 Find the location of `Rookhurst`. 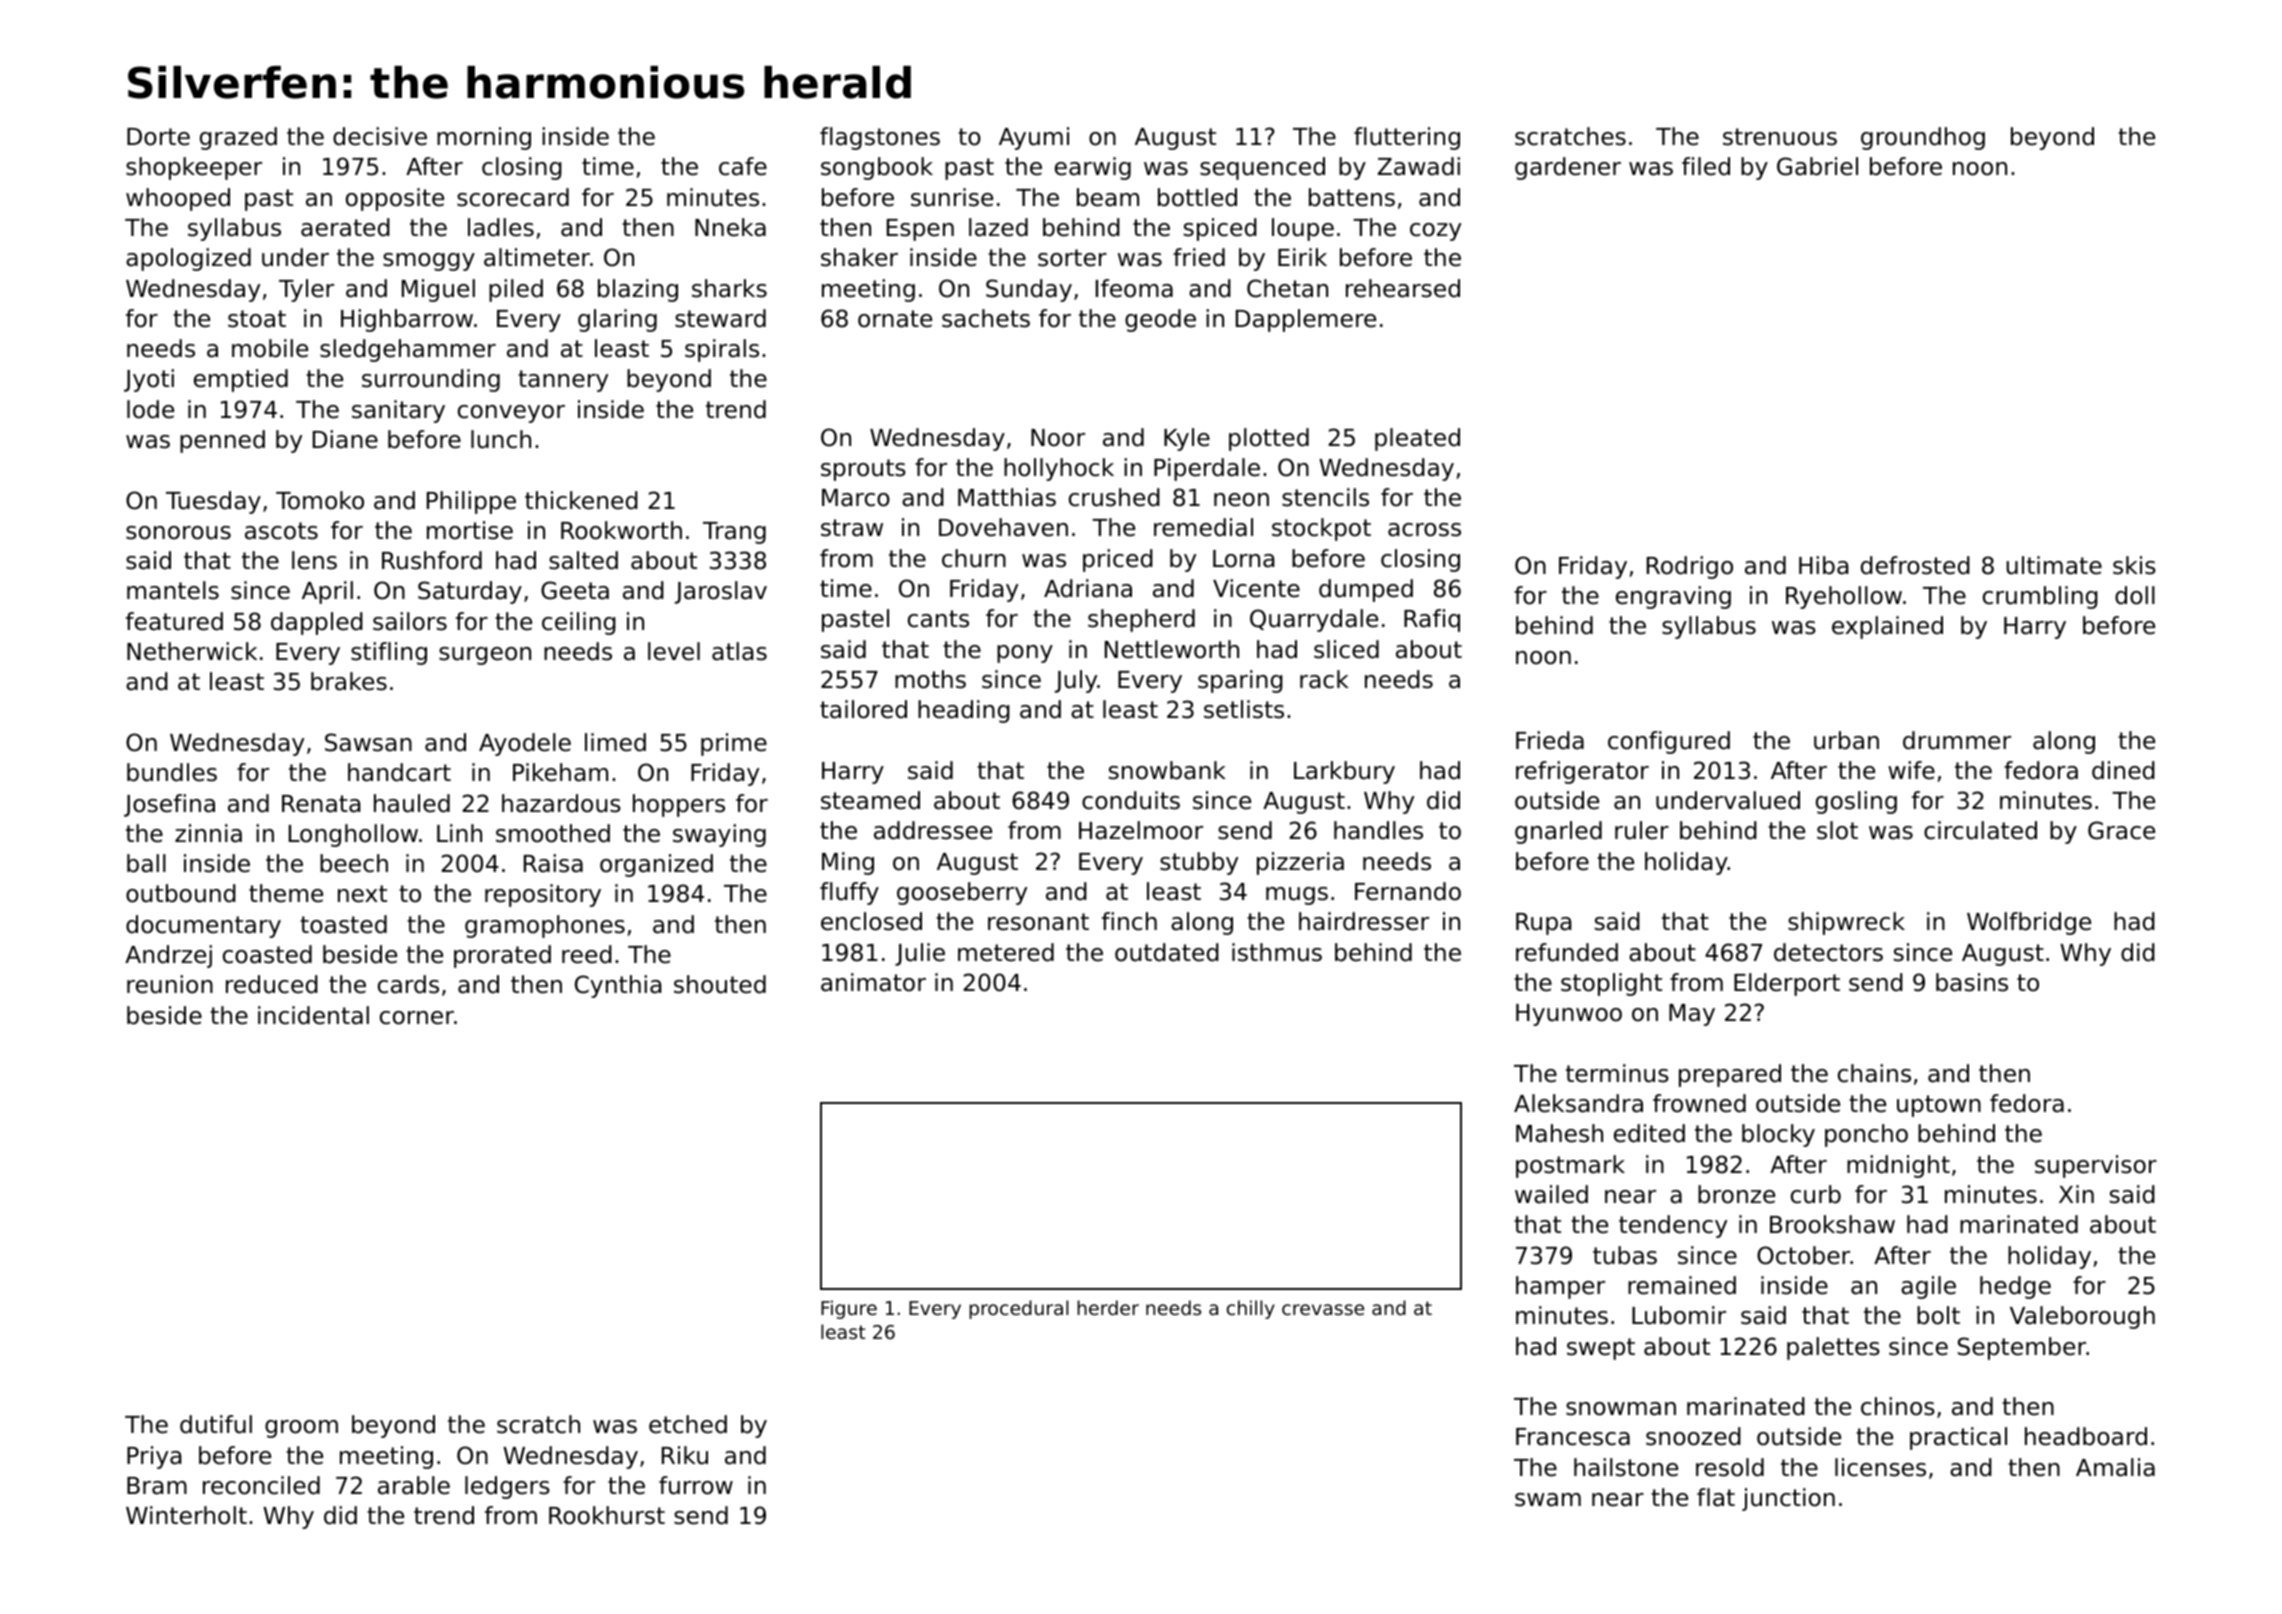

Rookhurst is located at coordinates (607, 1515).
